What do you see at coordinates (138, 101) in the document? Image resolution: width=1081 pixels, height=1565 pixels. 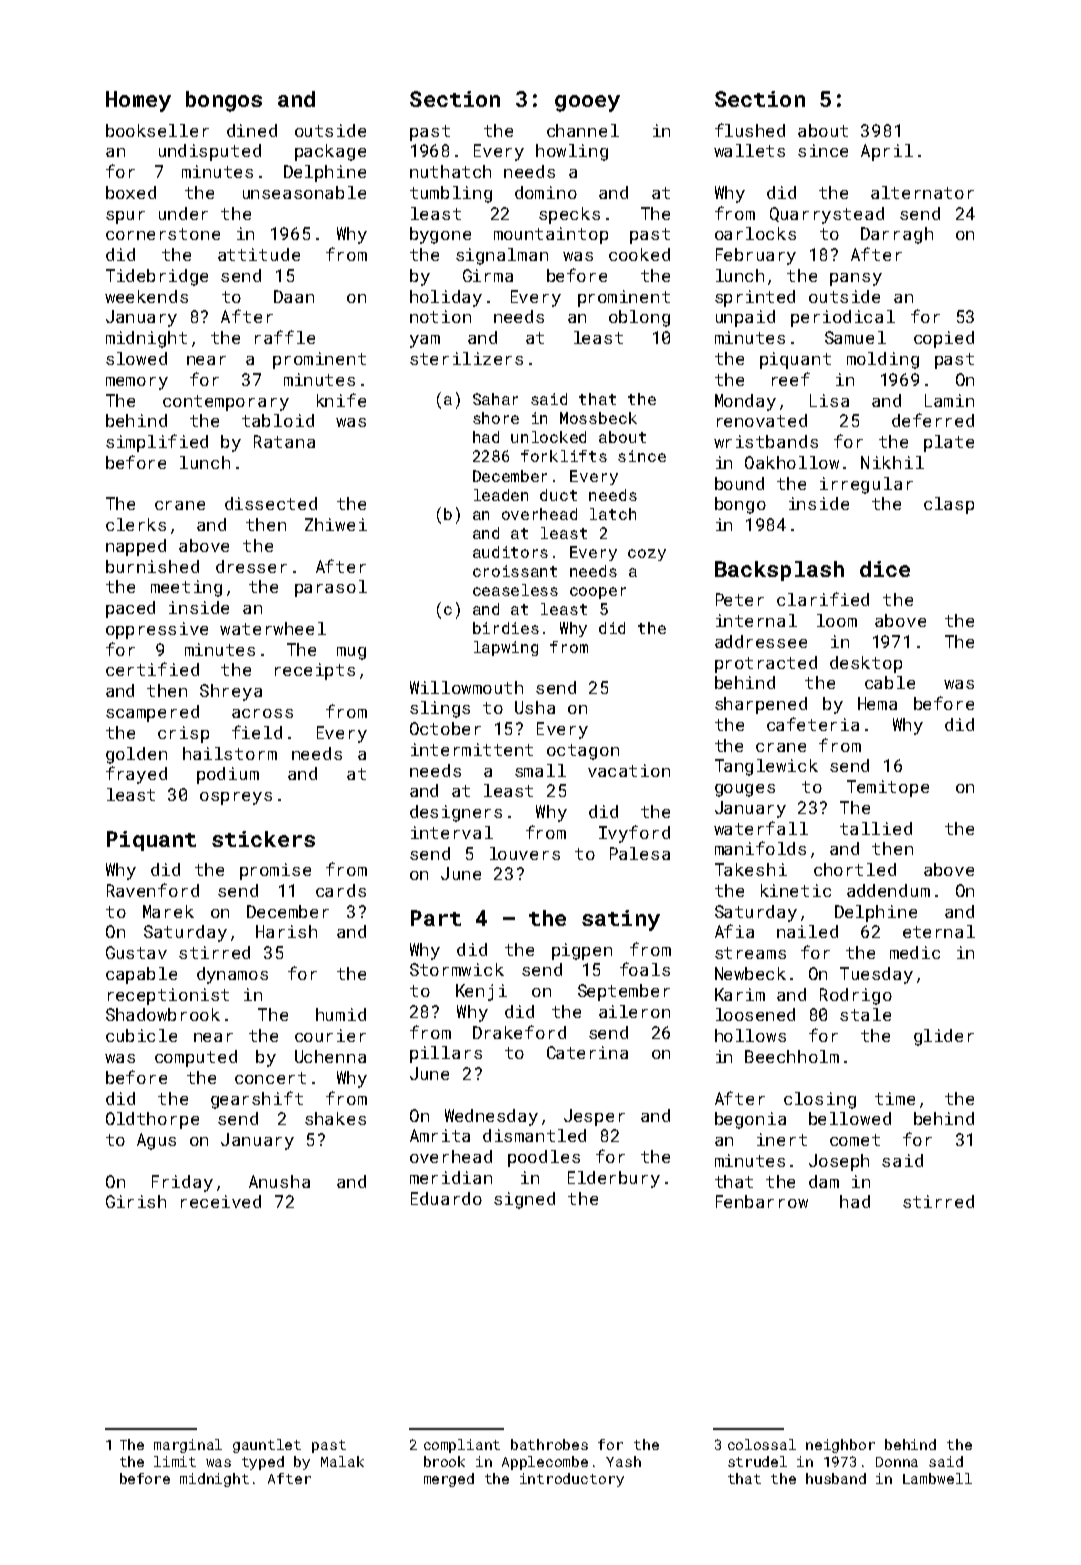 I see `Homey` at bounding box center [138, 101].
